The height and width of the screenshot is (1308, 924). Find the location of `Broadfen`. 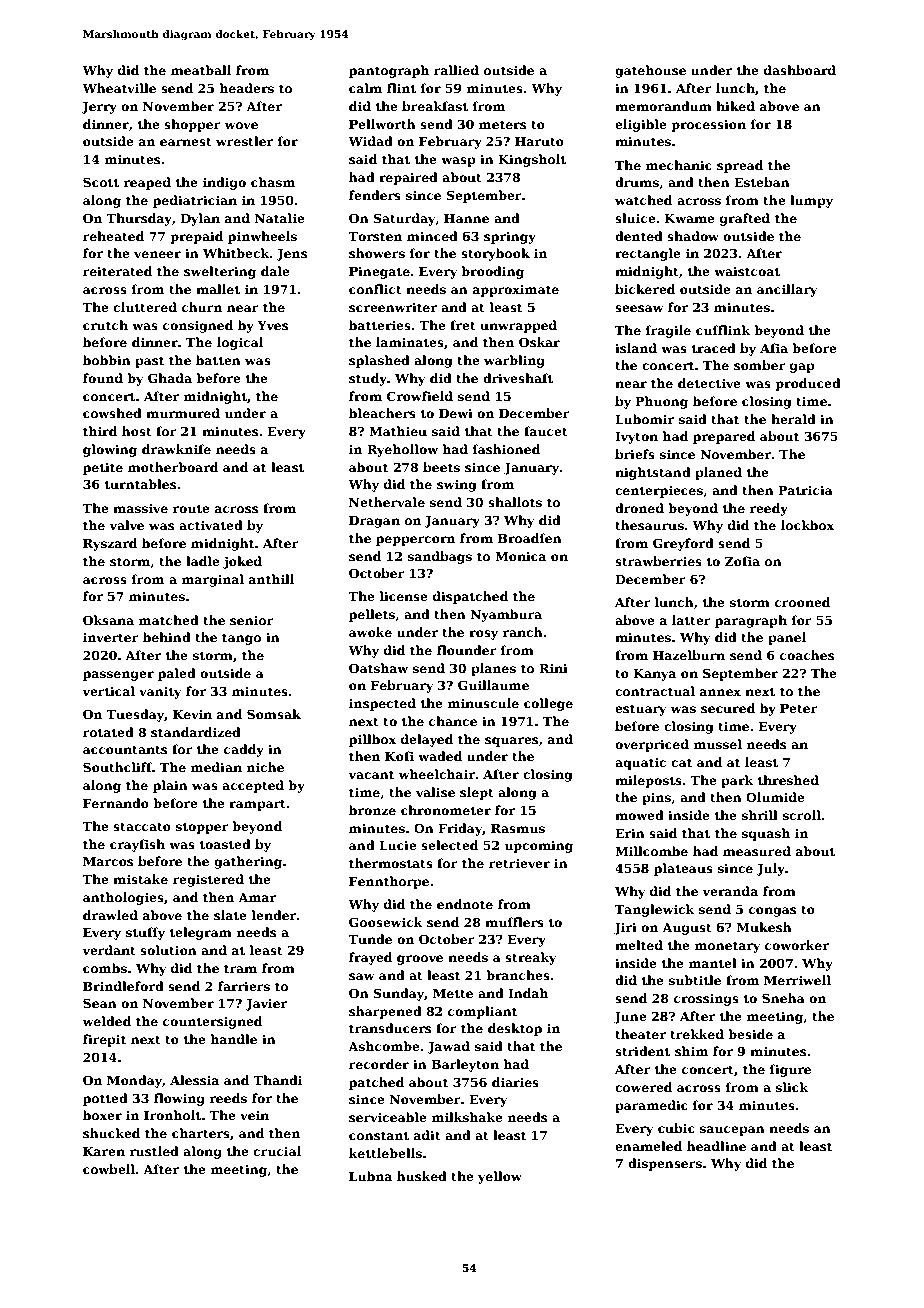

Broadfen is located at coordinates (530, 538).
